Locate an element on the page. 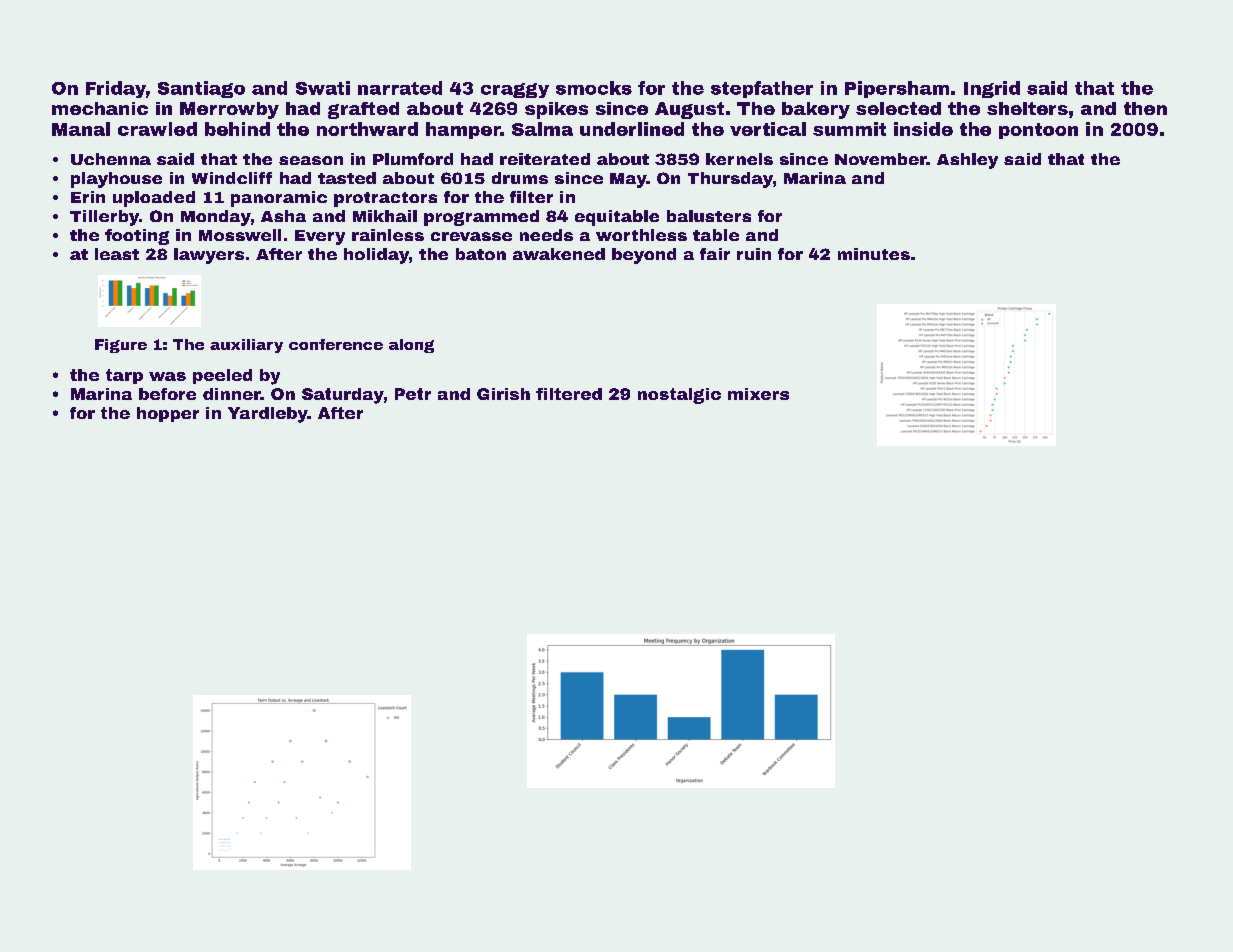  underlined is located at coordinates (632, 129).
